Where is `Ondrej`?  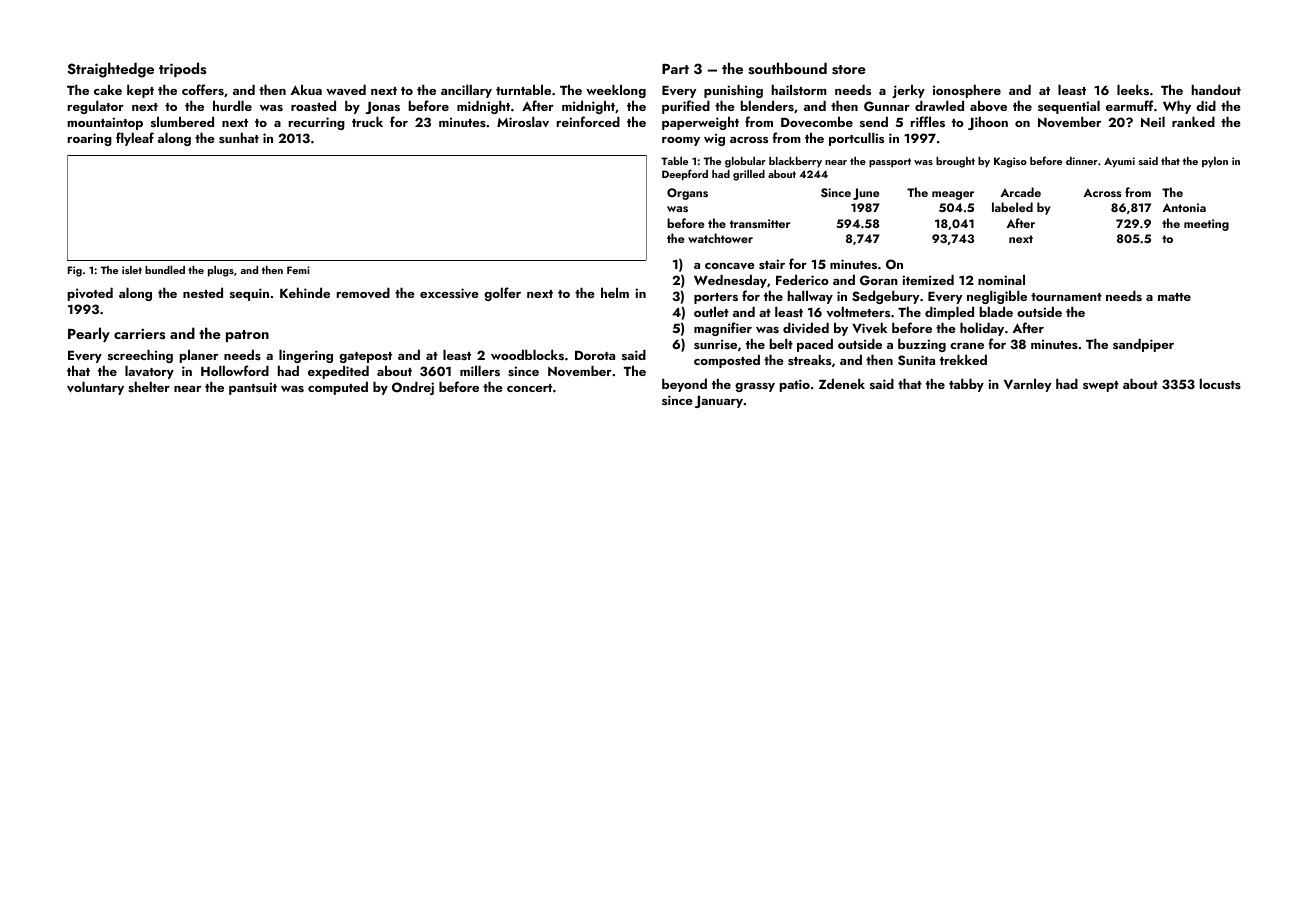
Ondrej is located at coordinates (413, 388).
